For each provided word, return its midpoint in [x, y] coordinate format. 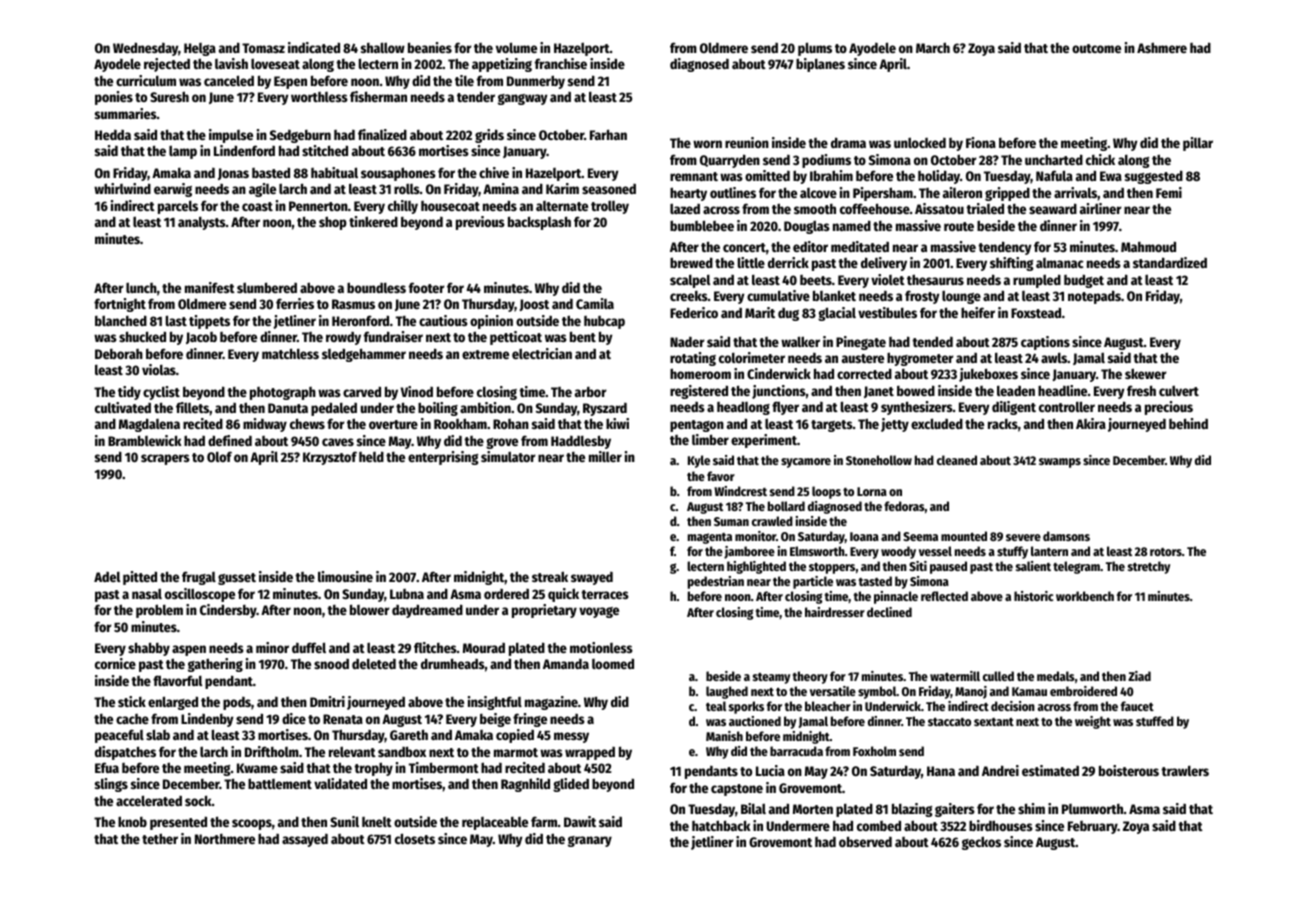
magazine [551, 703]
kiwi [617, 423]
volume [516, 47]
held [371, 456]
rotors [1166, 552]
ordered [506, 594]
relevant [352, 751]
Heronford [360, 320]
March [933, 47]
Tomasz [263, 48]
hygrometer [920, 359]
